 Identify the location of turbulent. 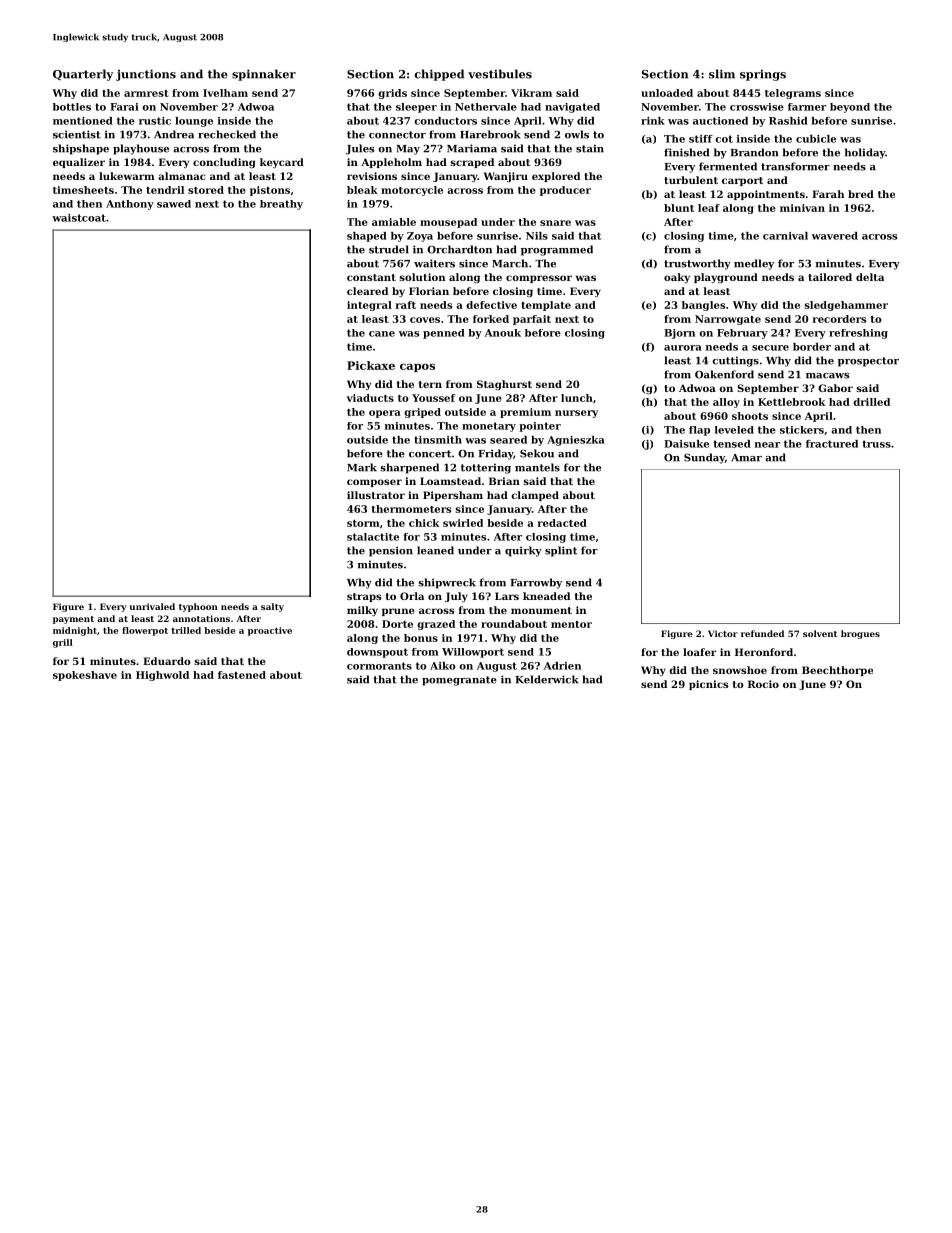
(691, 180).
